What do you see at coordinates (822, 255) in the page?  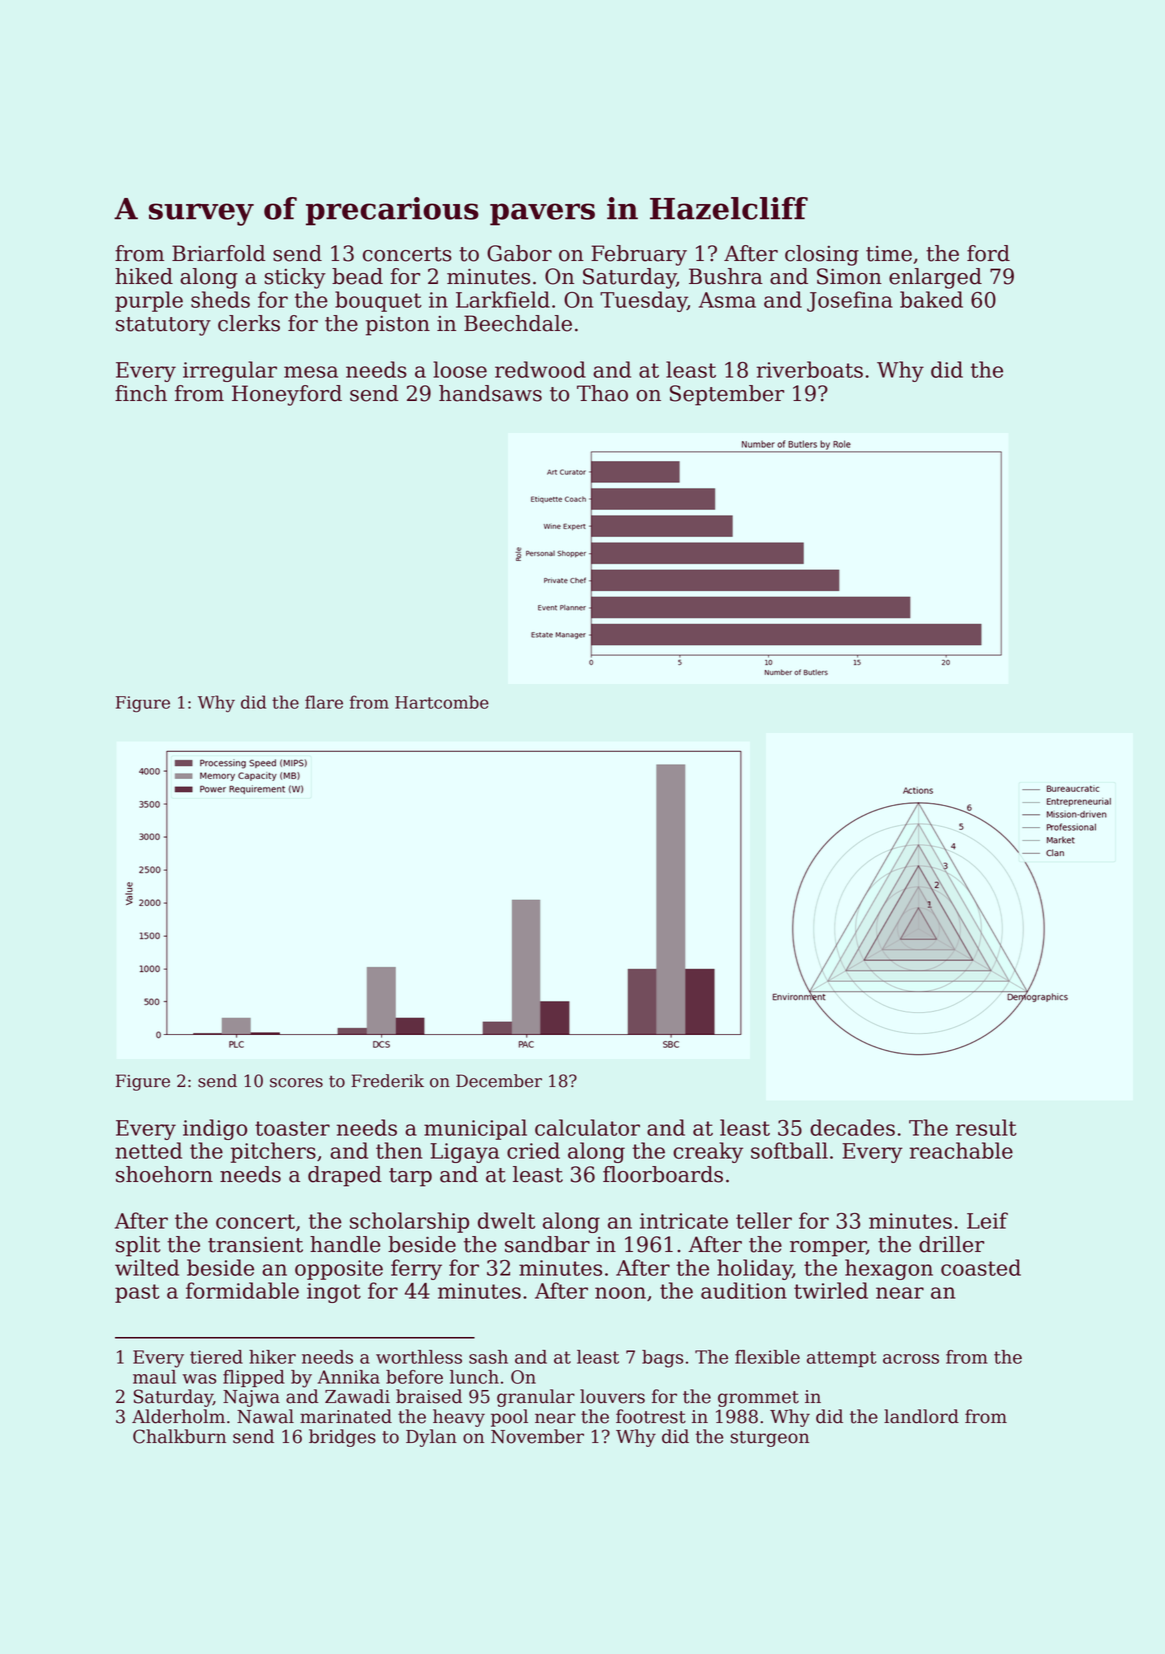 I see `closing` at bounding box center [822, 255].
